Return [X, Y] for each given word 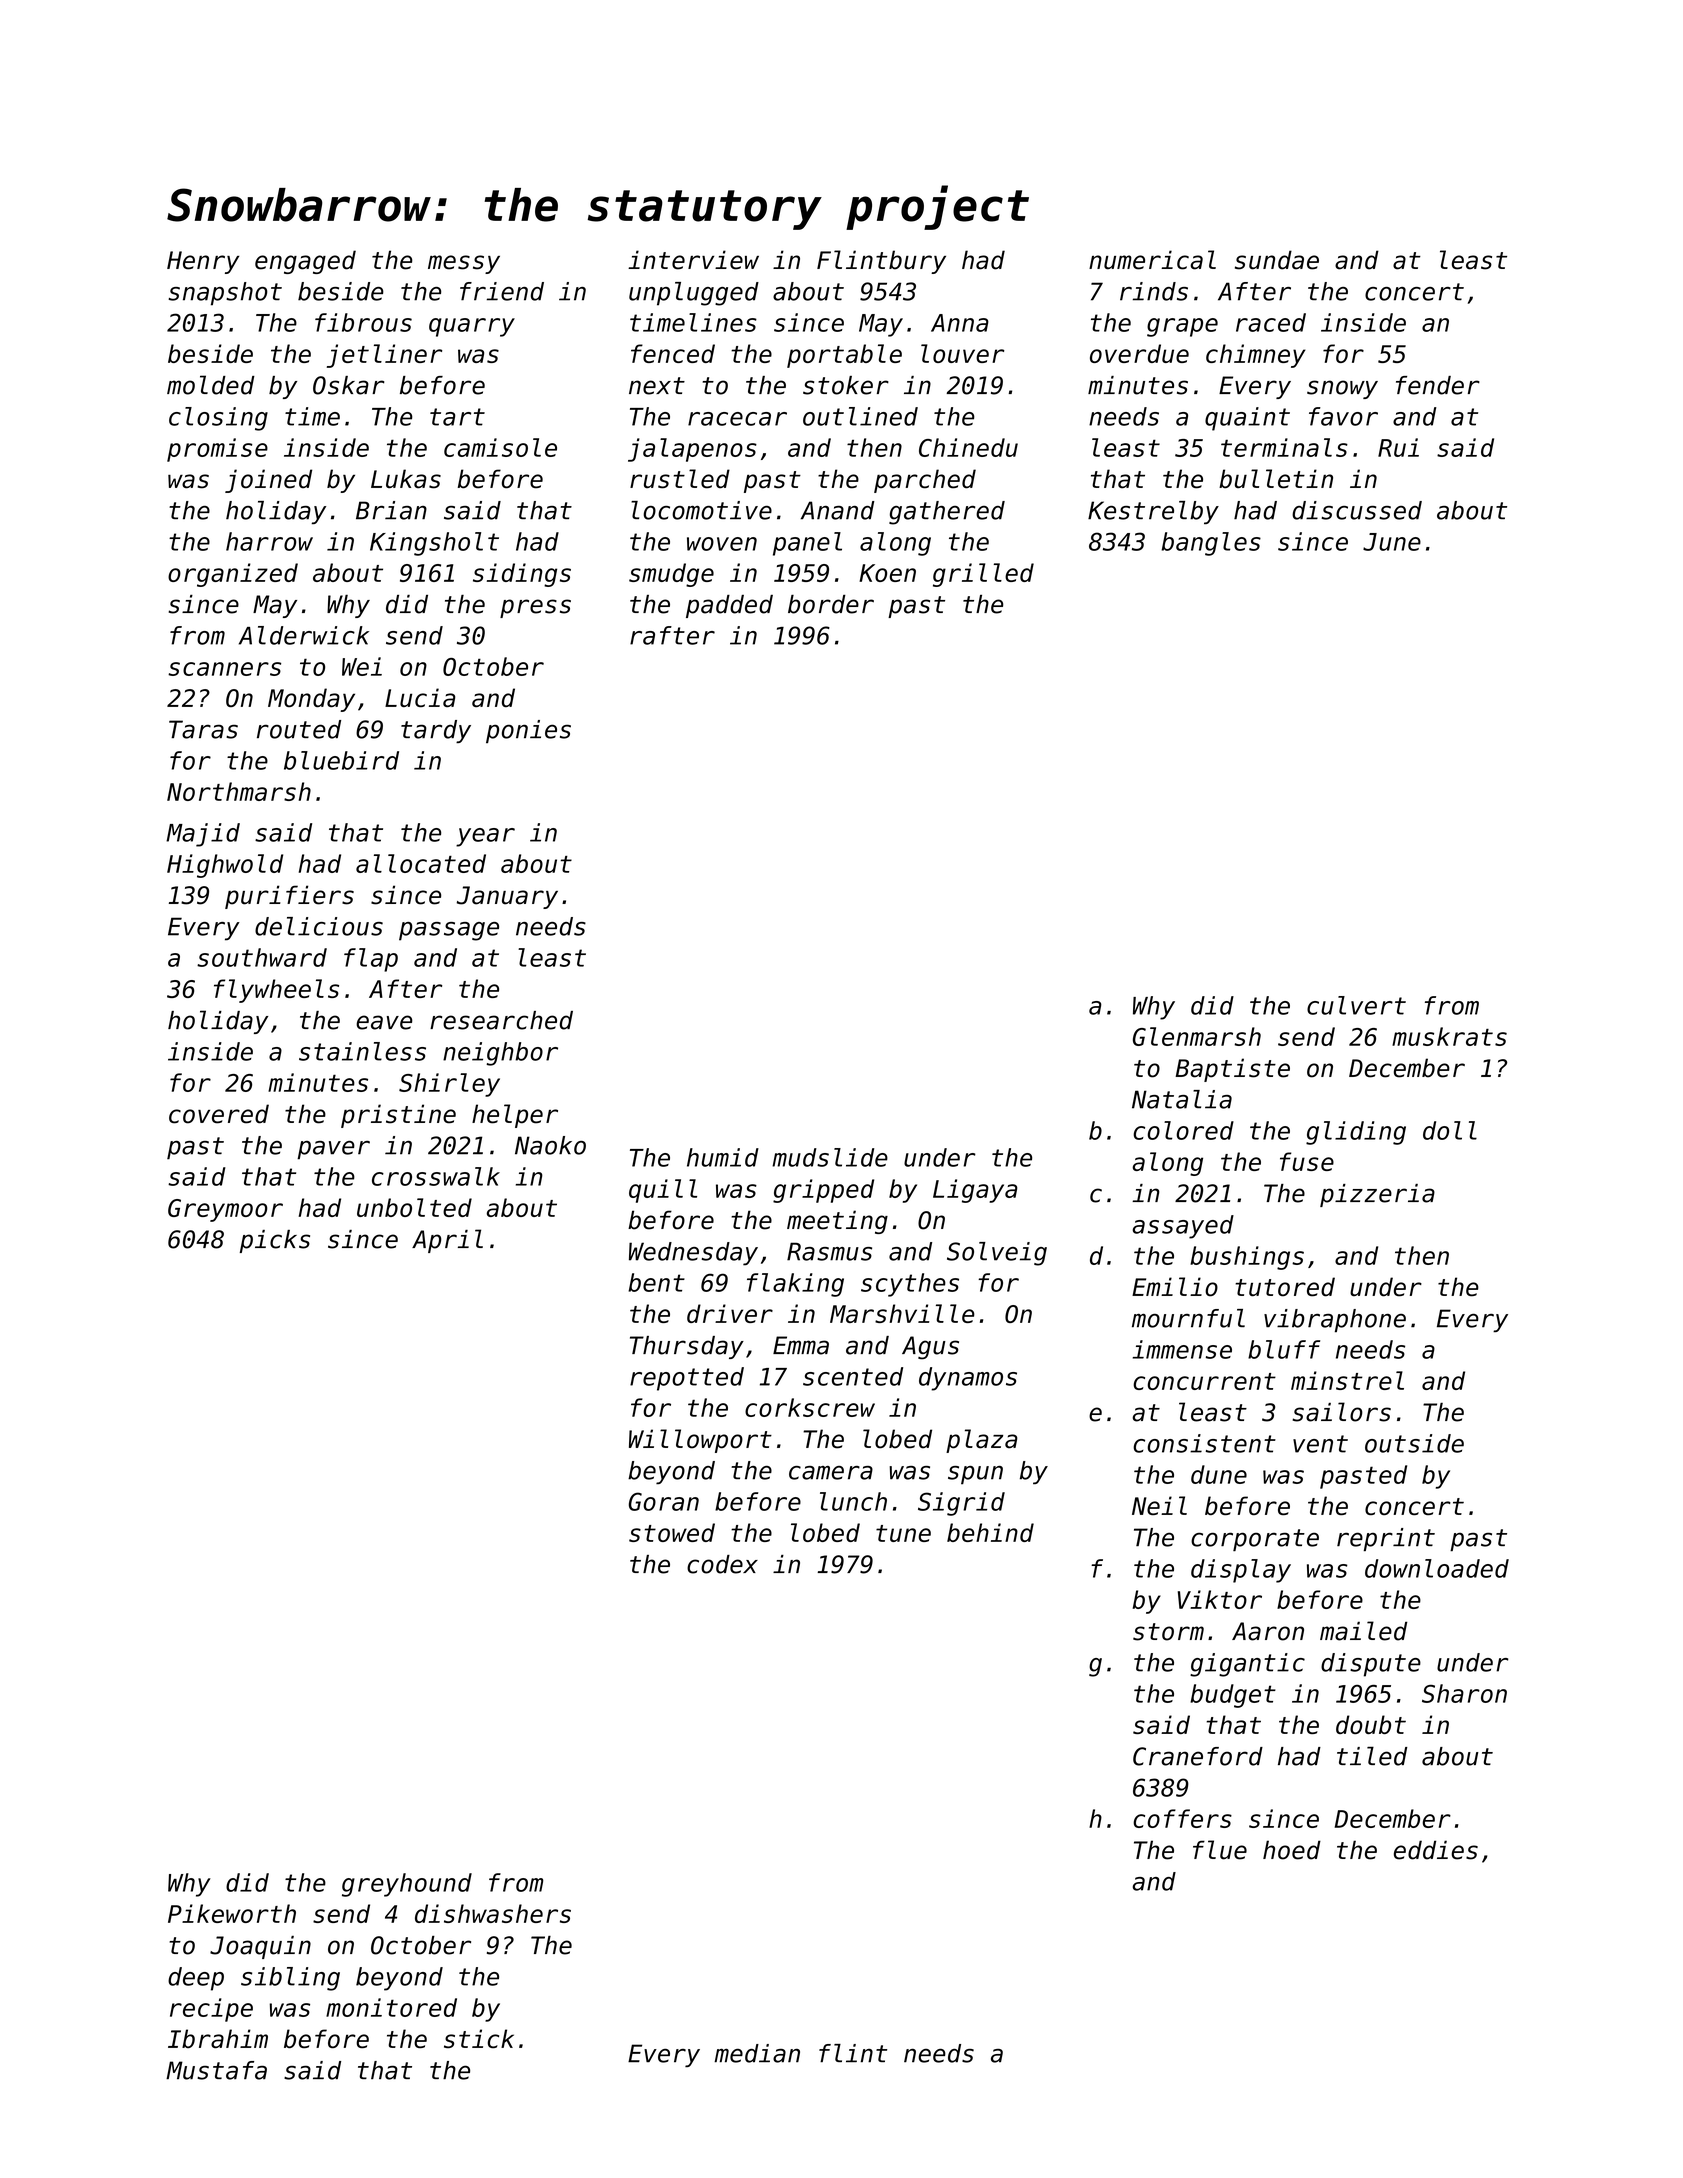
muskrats [1449, 1036]
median [757, 2053]
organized [233, 575]
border [831, 604]
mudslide [830, 1157]
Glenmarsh [1197, 1036]
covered [219, 1114]
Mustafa [216, 2070]
